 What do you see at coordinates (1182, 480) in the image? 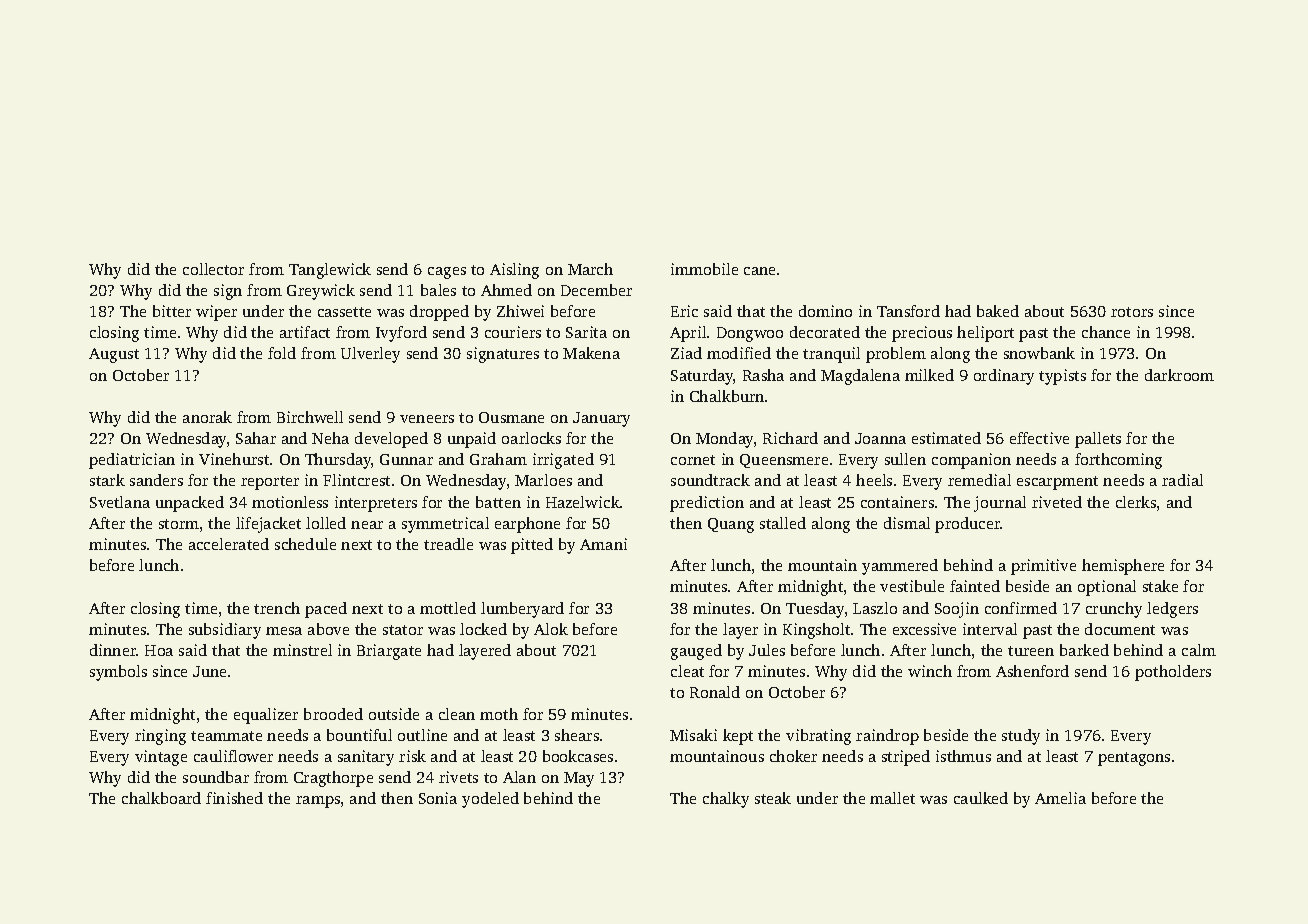
I see `radial` at bounding box center [1182, 480].
